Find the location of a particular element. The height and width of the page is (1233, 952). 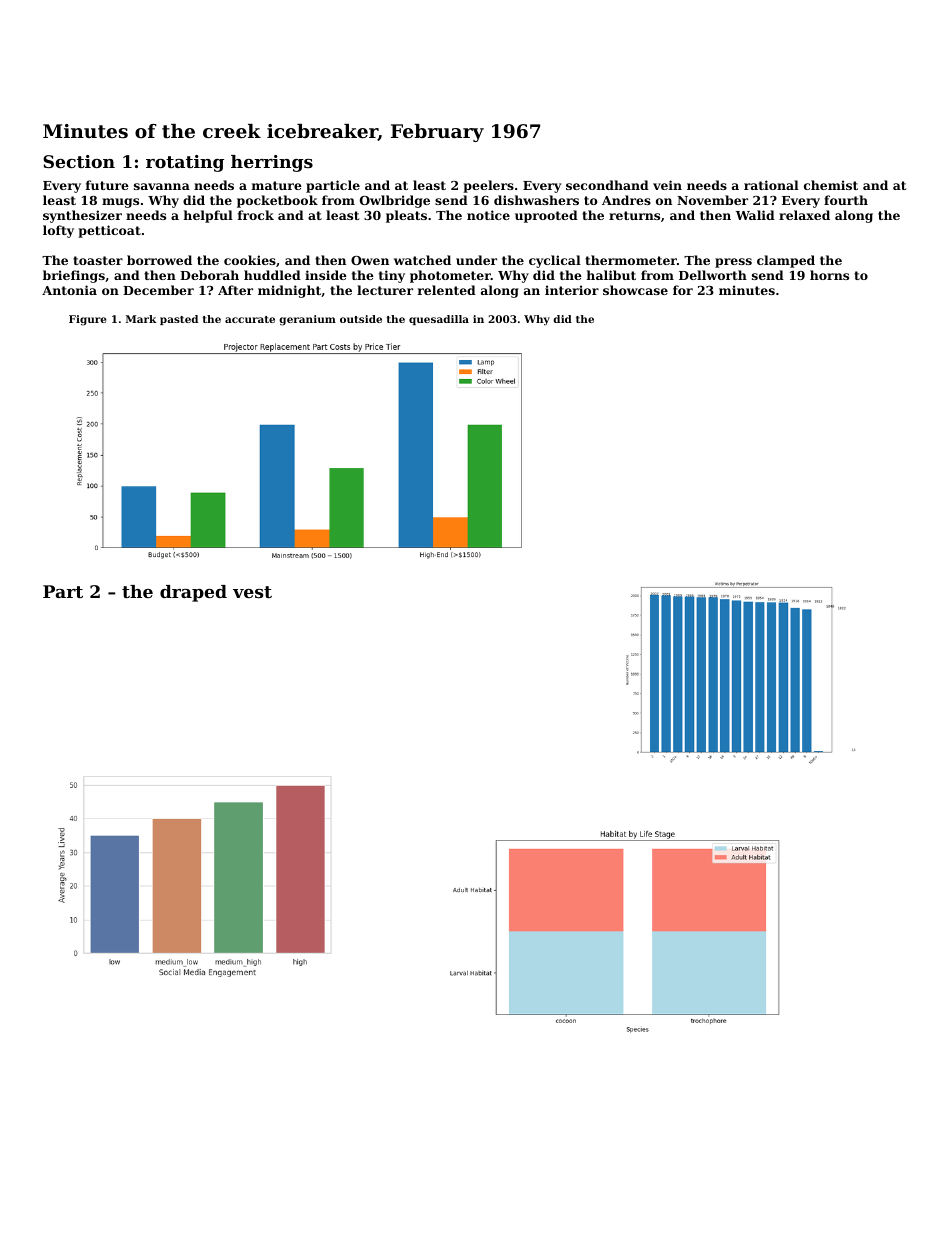

press is located at coordinates (733, 263).
